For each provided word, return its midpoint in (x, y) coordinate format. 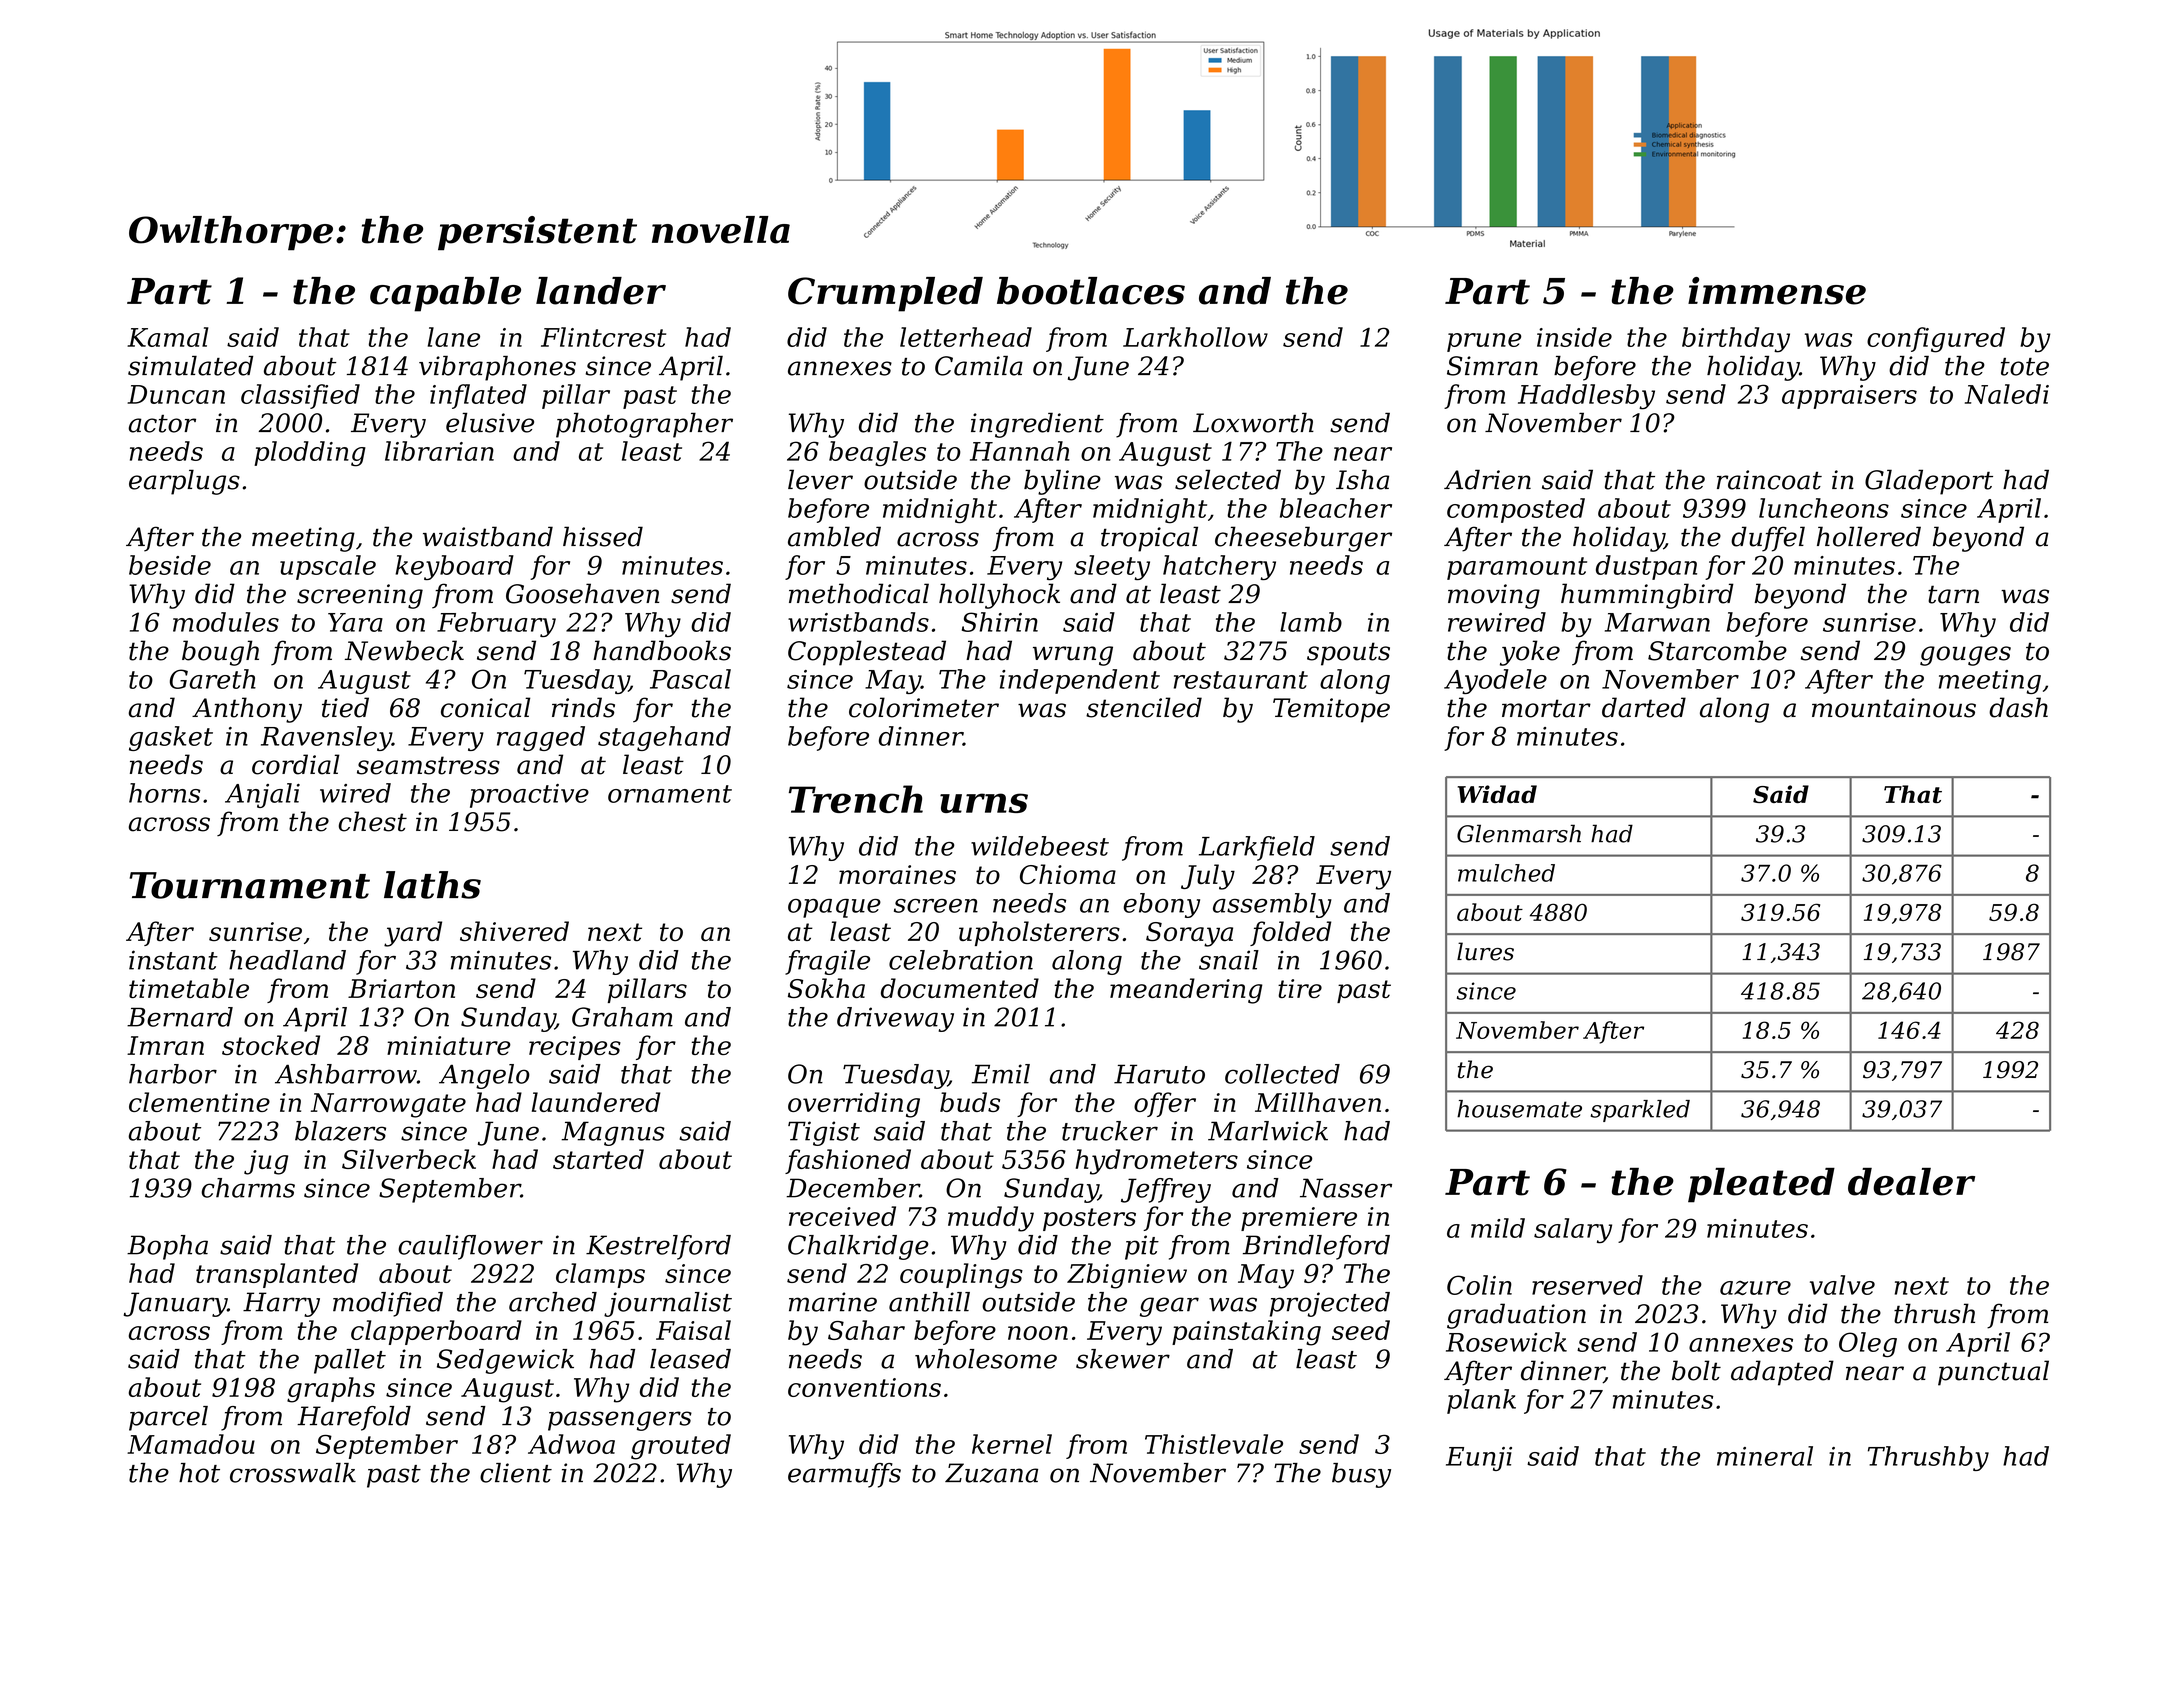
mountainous (1894, 708)
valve (1842, 1285)
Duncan (176, 394)
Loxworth (1253, 423)
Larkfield (1257, 848)
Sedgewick (505, 1361)
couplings (961, 1276)
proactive (529, 796)
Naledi (2007, 394)
